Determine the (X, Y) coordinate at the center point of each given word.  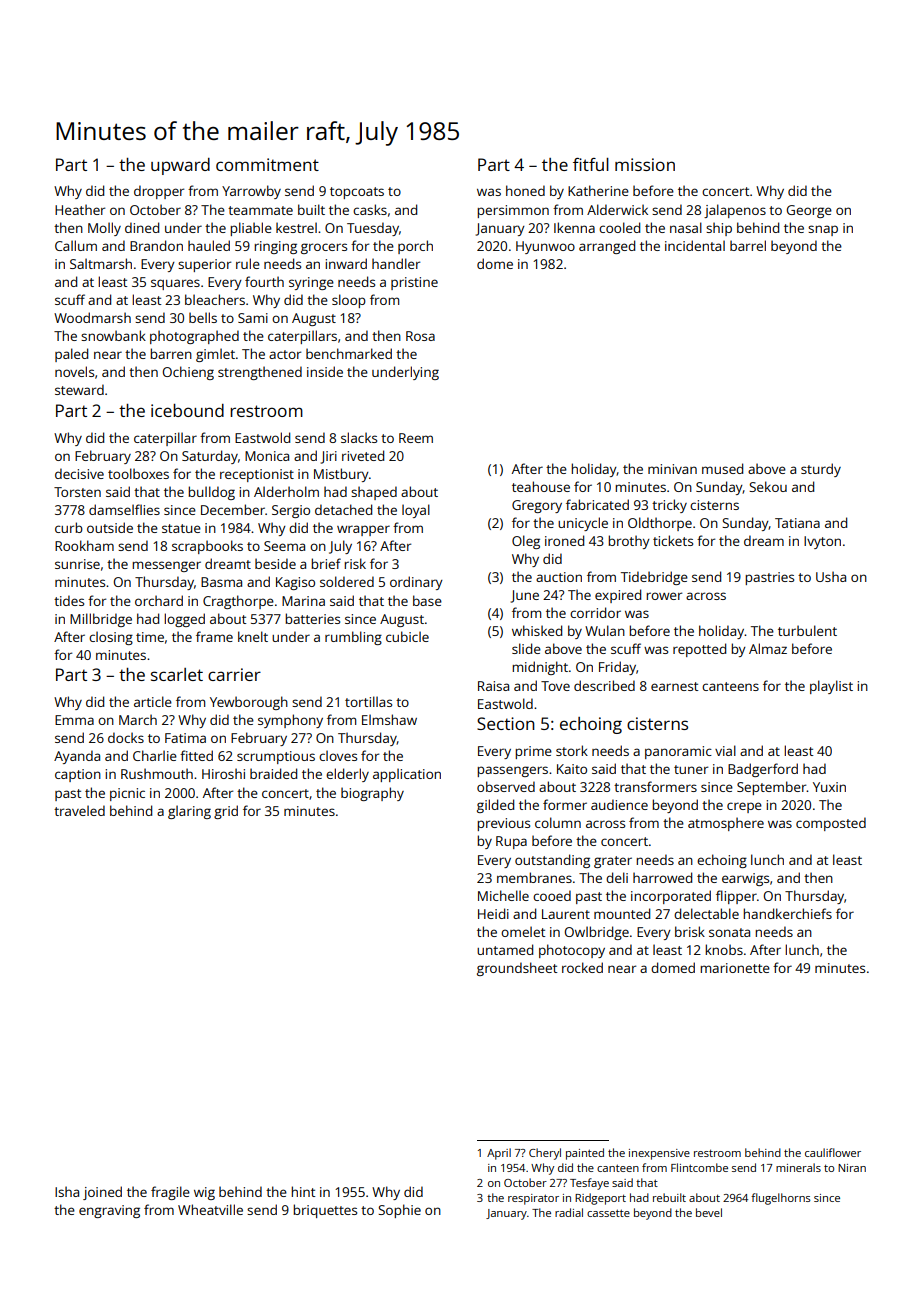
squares (175, 284)
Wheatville (210, 1209)
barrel (748, 245)
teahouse (541, 486)
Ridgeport (600, 1199)
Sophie (399, 1211)
